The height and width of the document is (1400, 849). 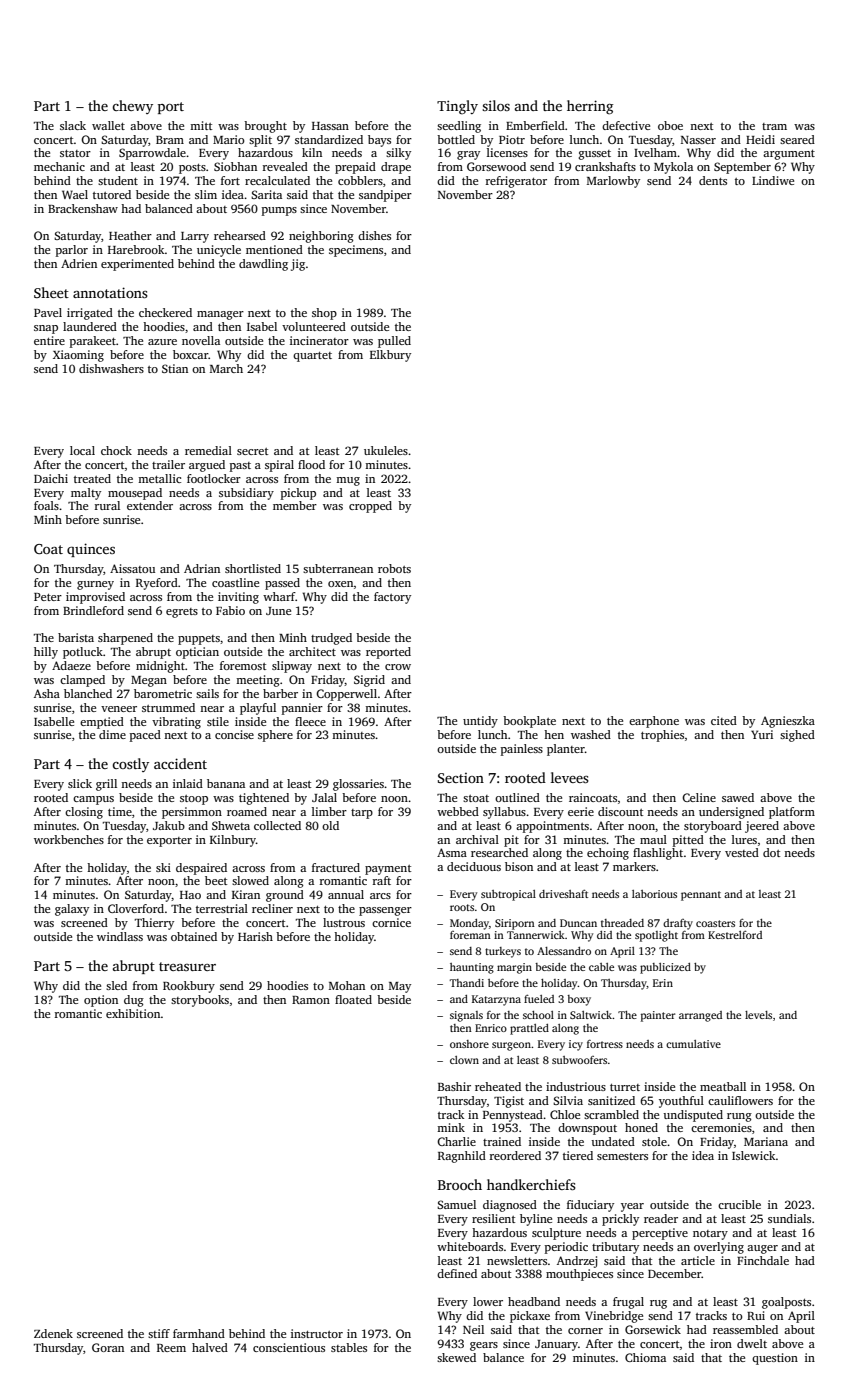 What do you see at coordinates (118, 180) in the document?
I see `student` at bounding box center [118, 180].
